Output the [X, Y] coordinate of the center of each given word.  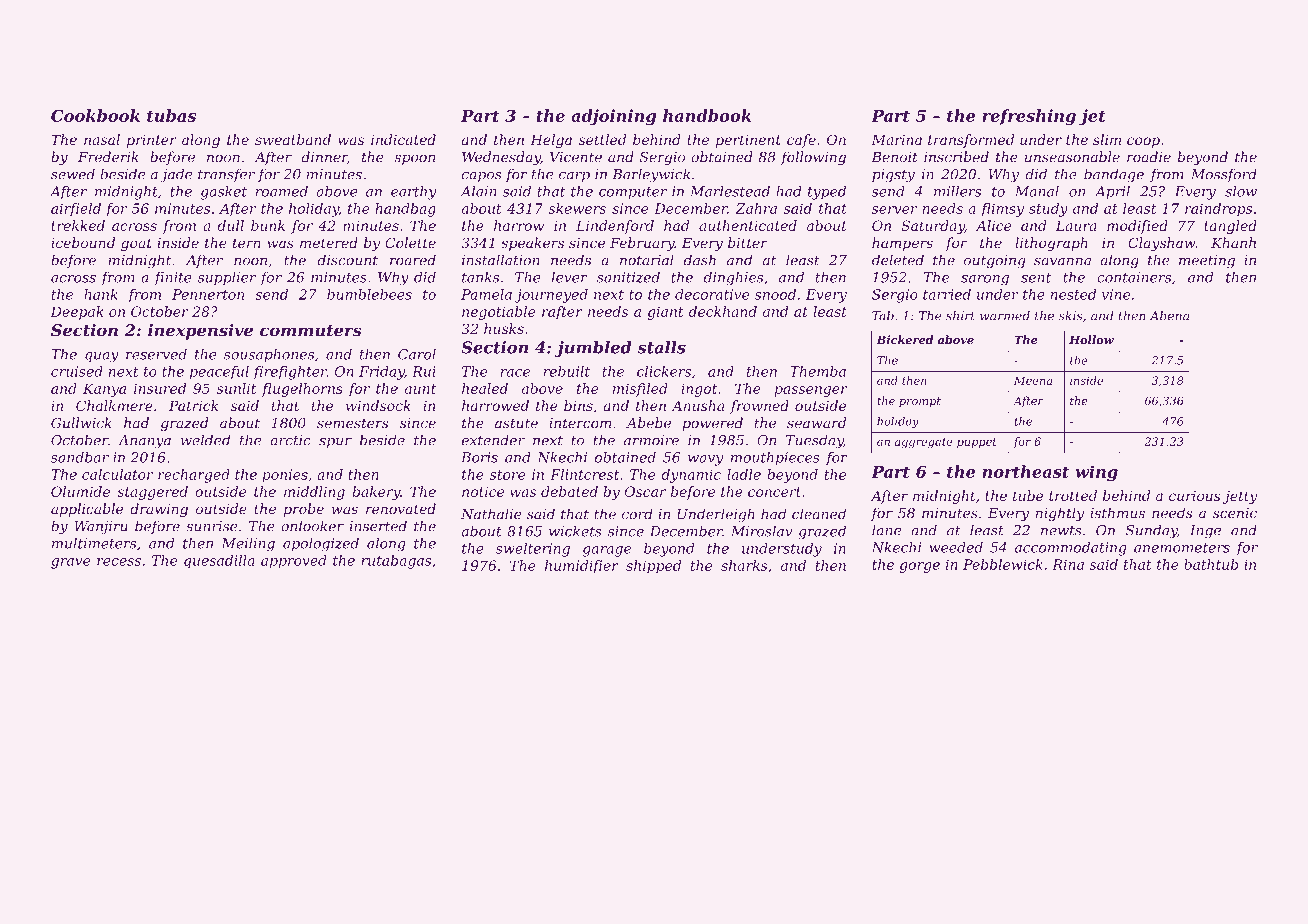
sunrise [212, 526]
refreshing [1029, 117]
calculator [118, 474]
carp [574, 177]
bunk [268, 225]
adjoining [613, 117]
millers [957, 191]
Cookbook [95, 115]
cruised [77, 371]
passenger [811, 391]
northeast [1025, 471]
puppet [977, 443]
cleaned [819, 514]
